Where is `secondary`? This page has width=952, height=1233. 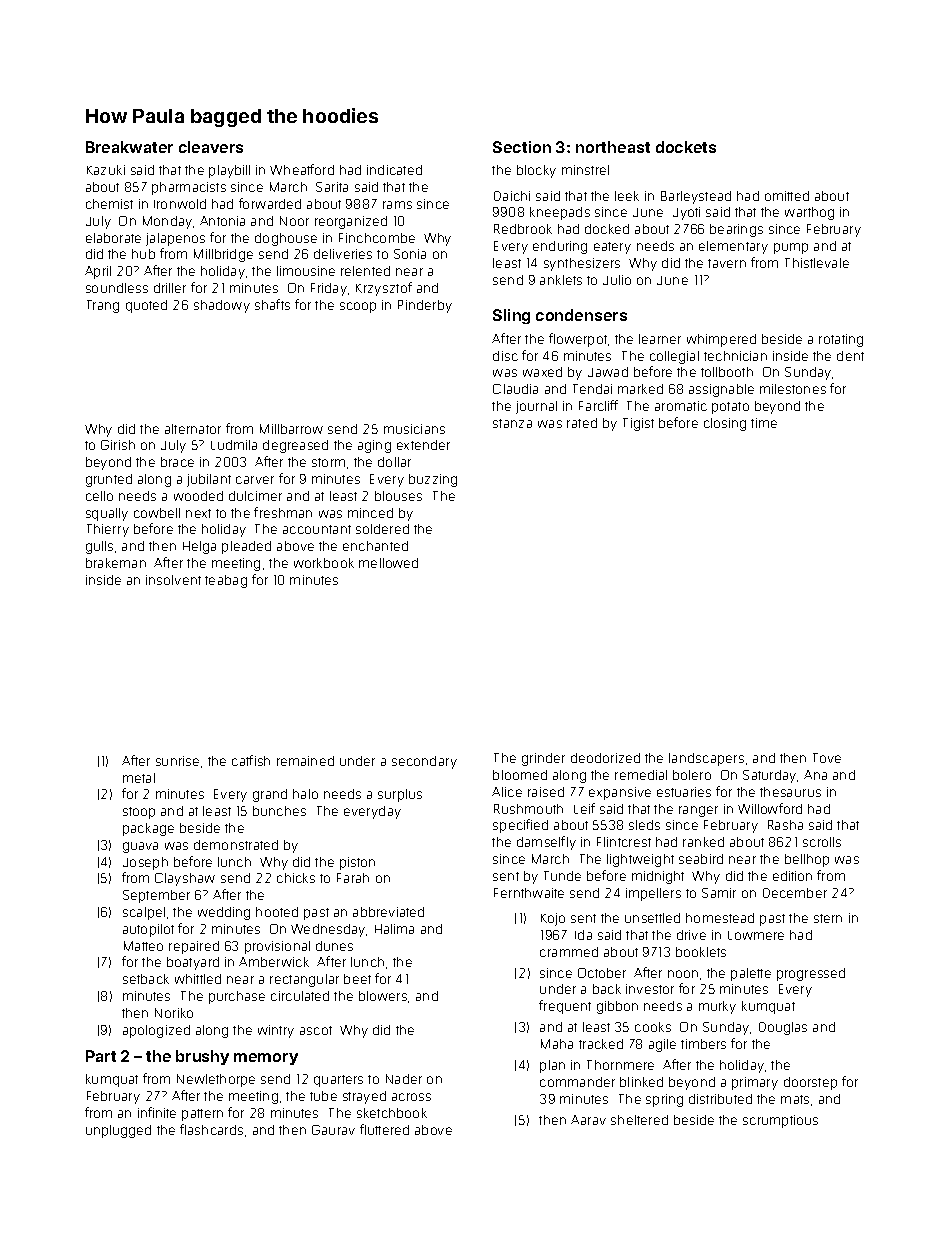 secondary is located at coordinates (424, 762).
